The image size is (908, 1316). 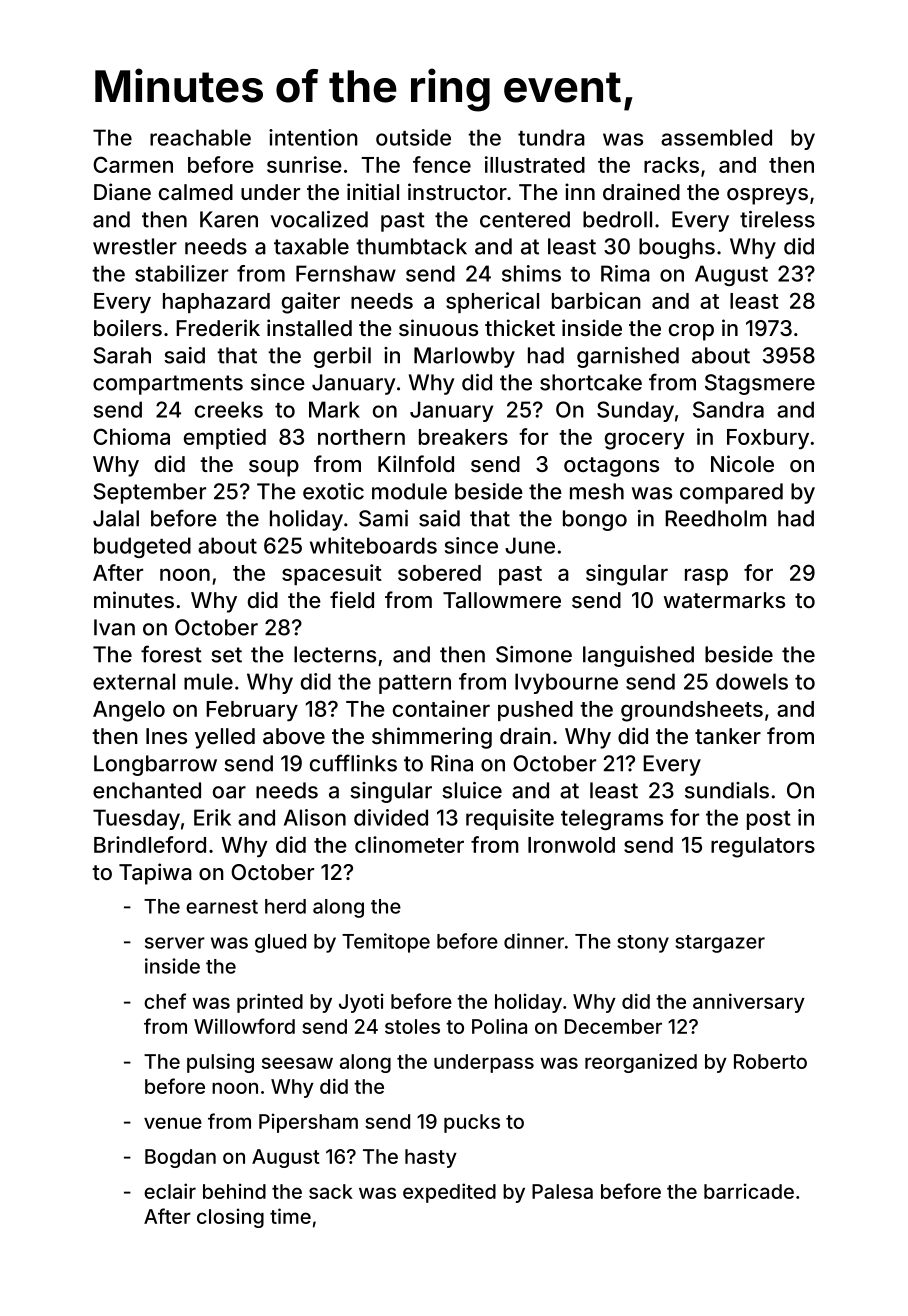 What do you see at coordinates (716, 137) in the screenshot?
I see `assembled` at bounding box center [716, 137].
